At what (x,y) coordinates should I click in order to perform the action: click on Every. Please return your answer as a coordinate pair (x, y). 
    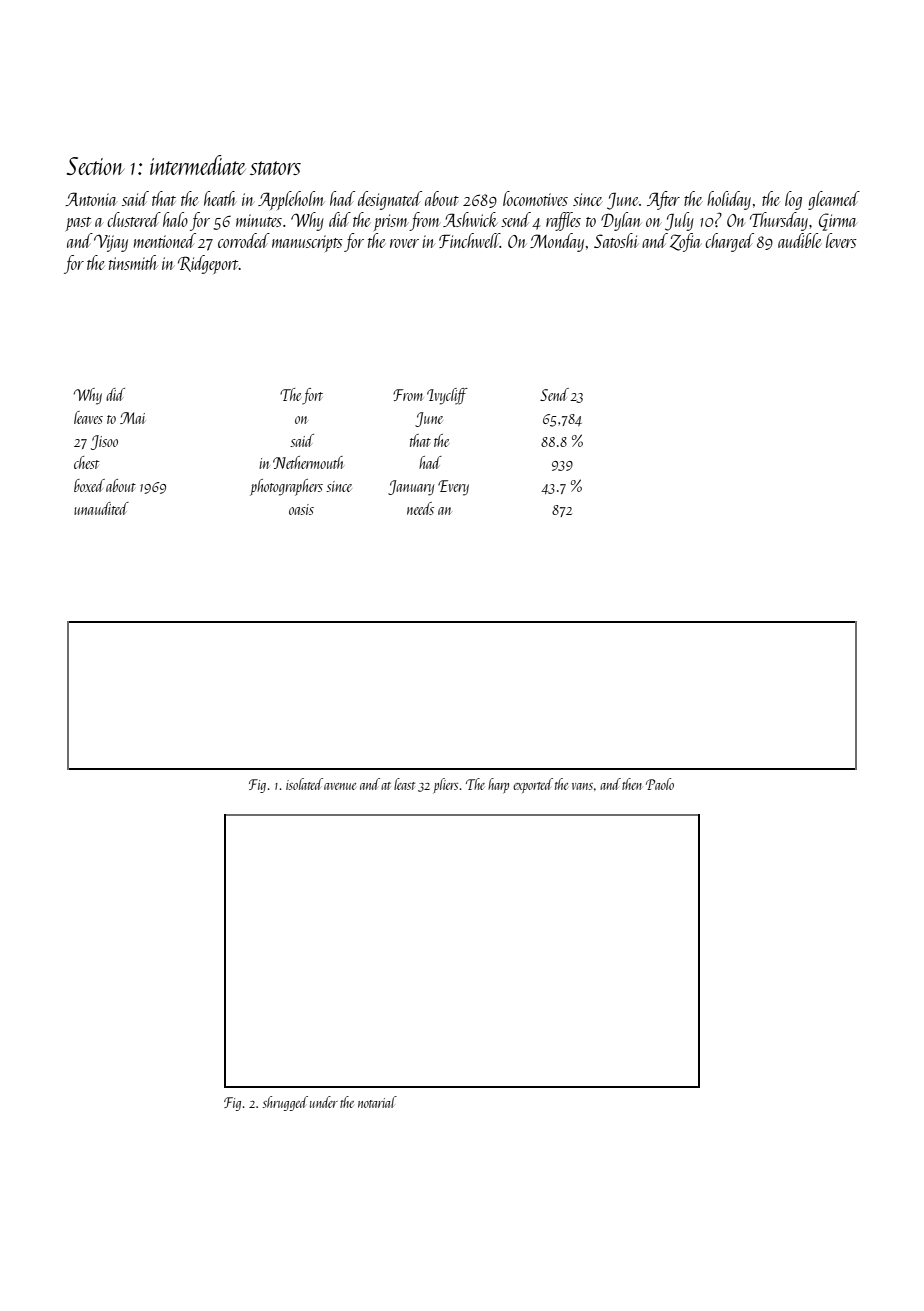
    Looking at the image, I should click on (453, 488).
